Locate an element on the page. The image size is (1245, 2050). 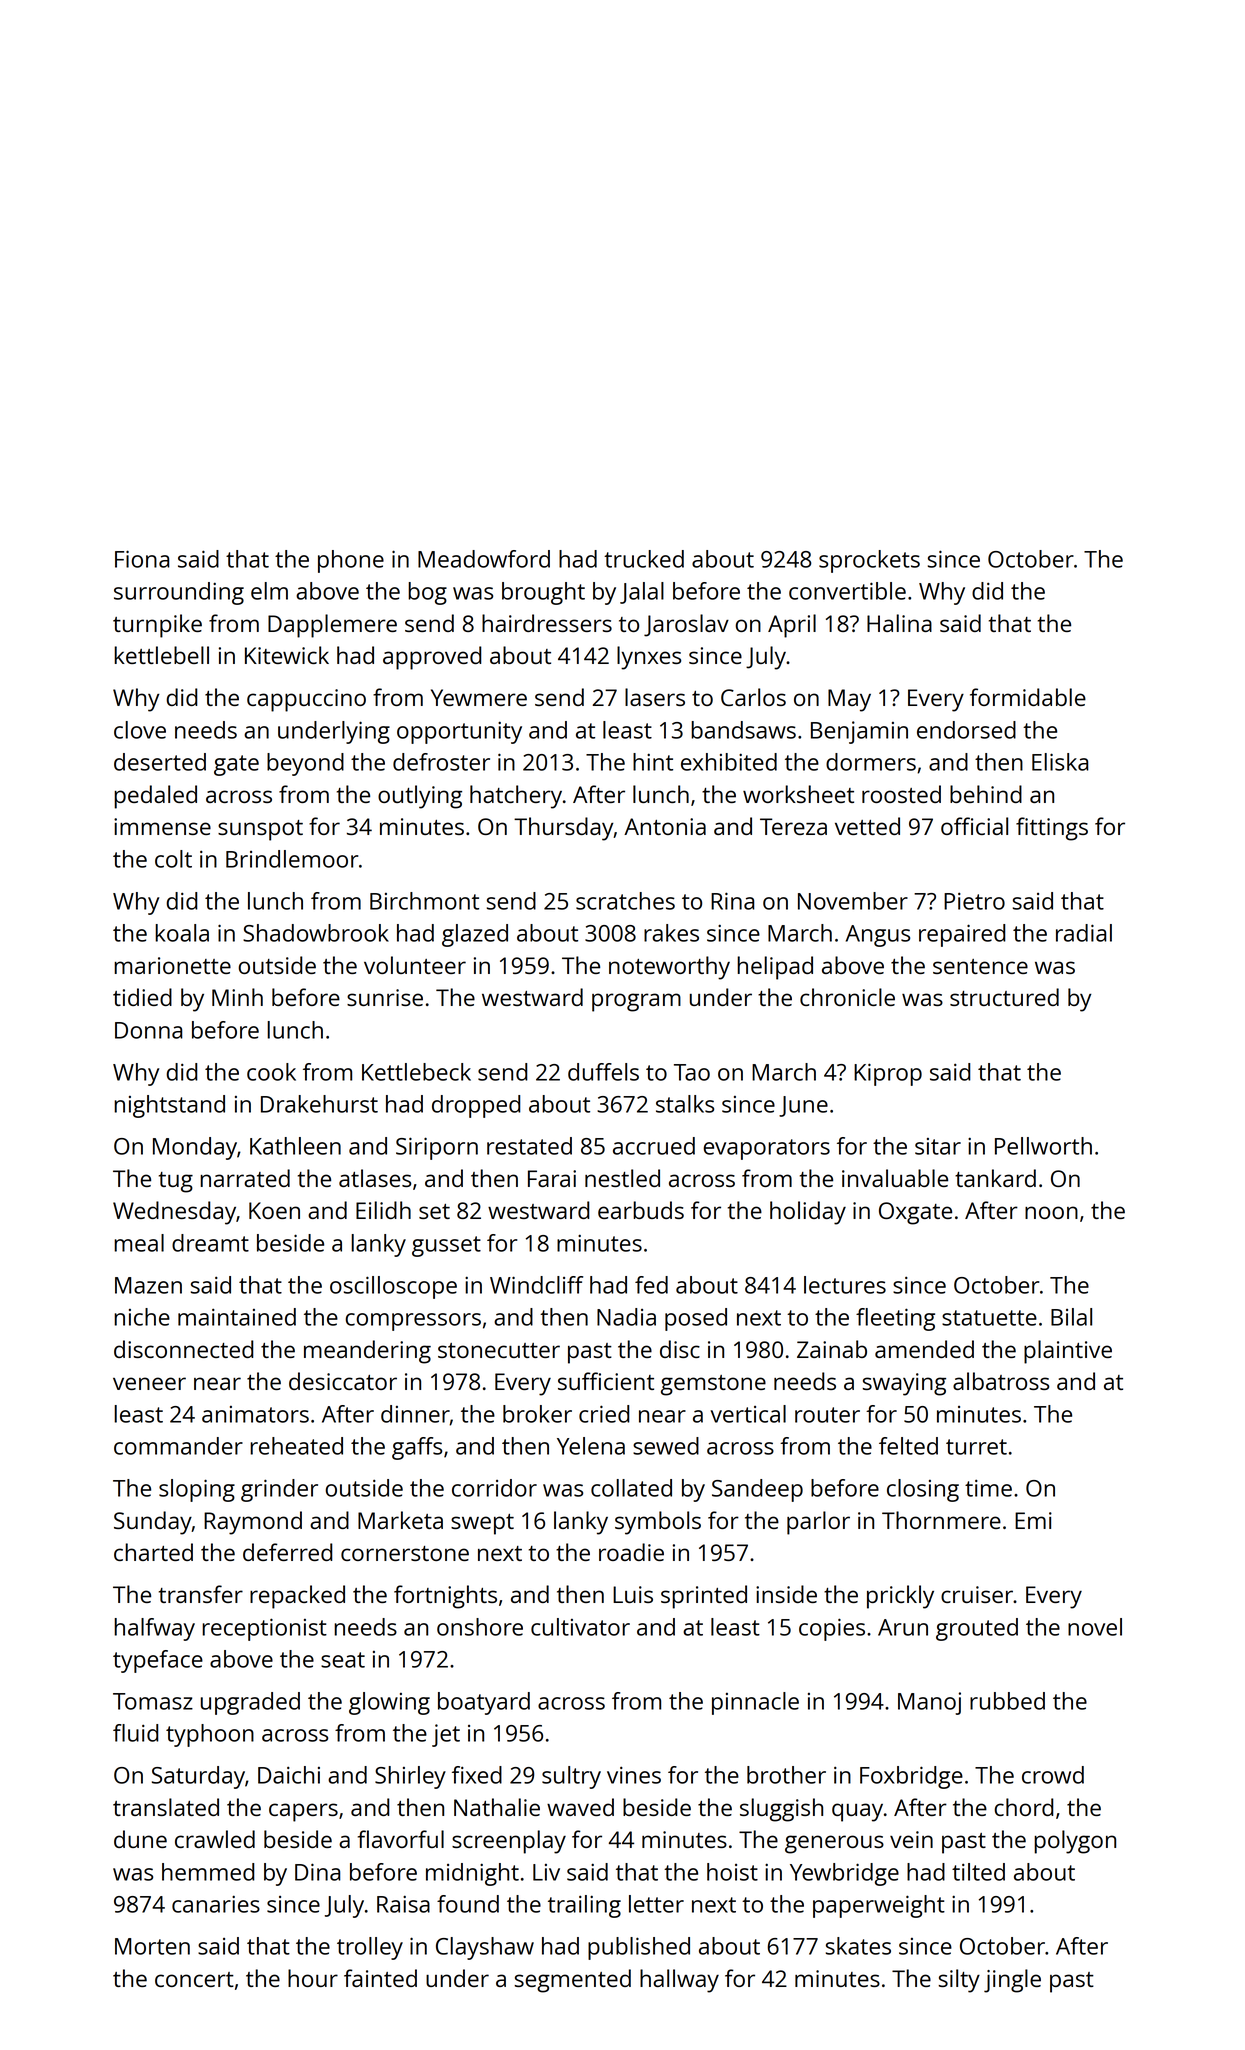
program is located at coordinates (636, 1002).
